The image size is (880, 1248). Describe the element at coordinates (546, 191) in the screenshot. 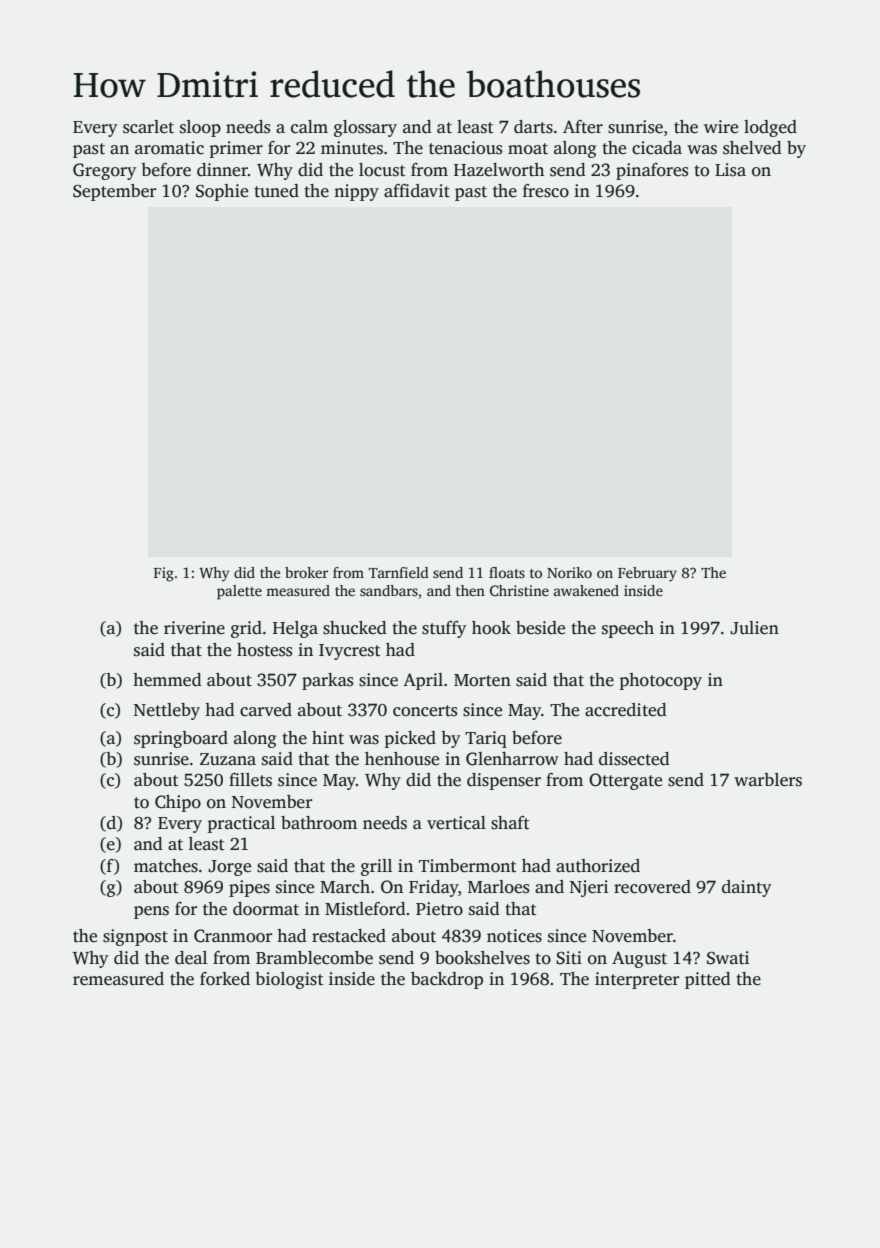

I see `fresco` at that location.
